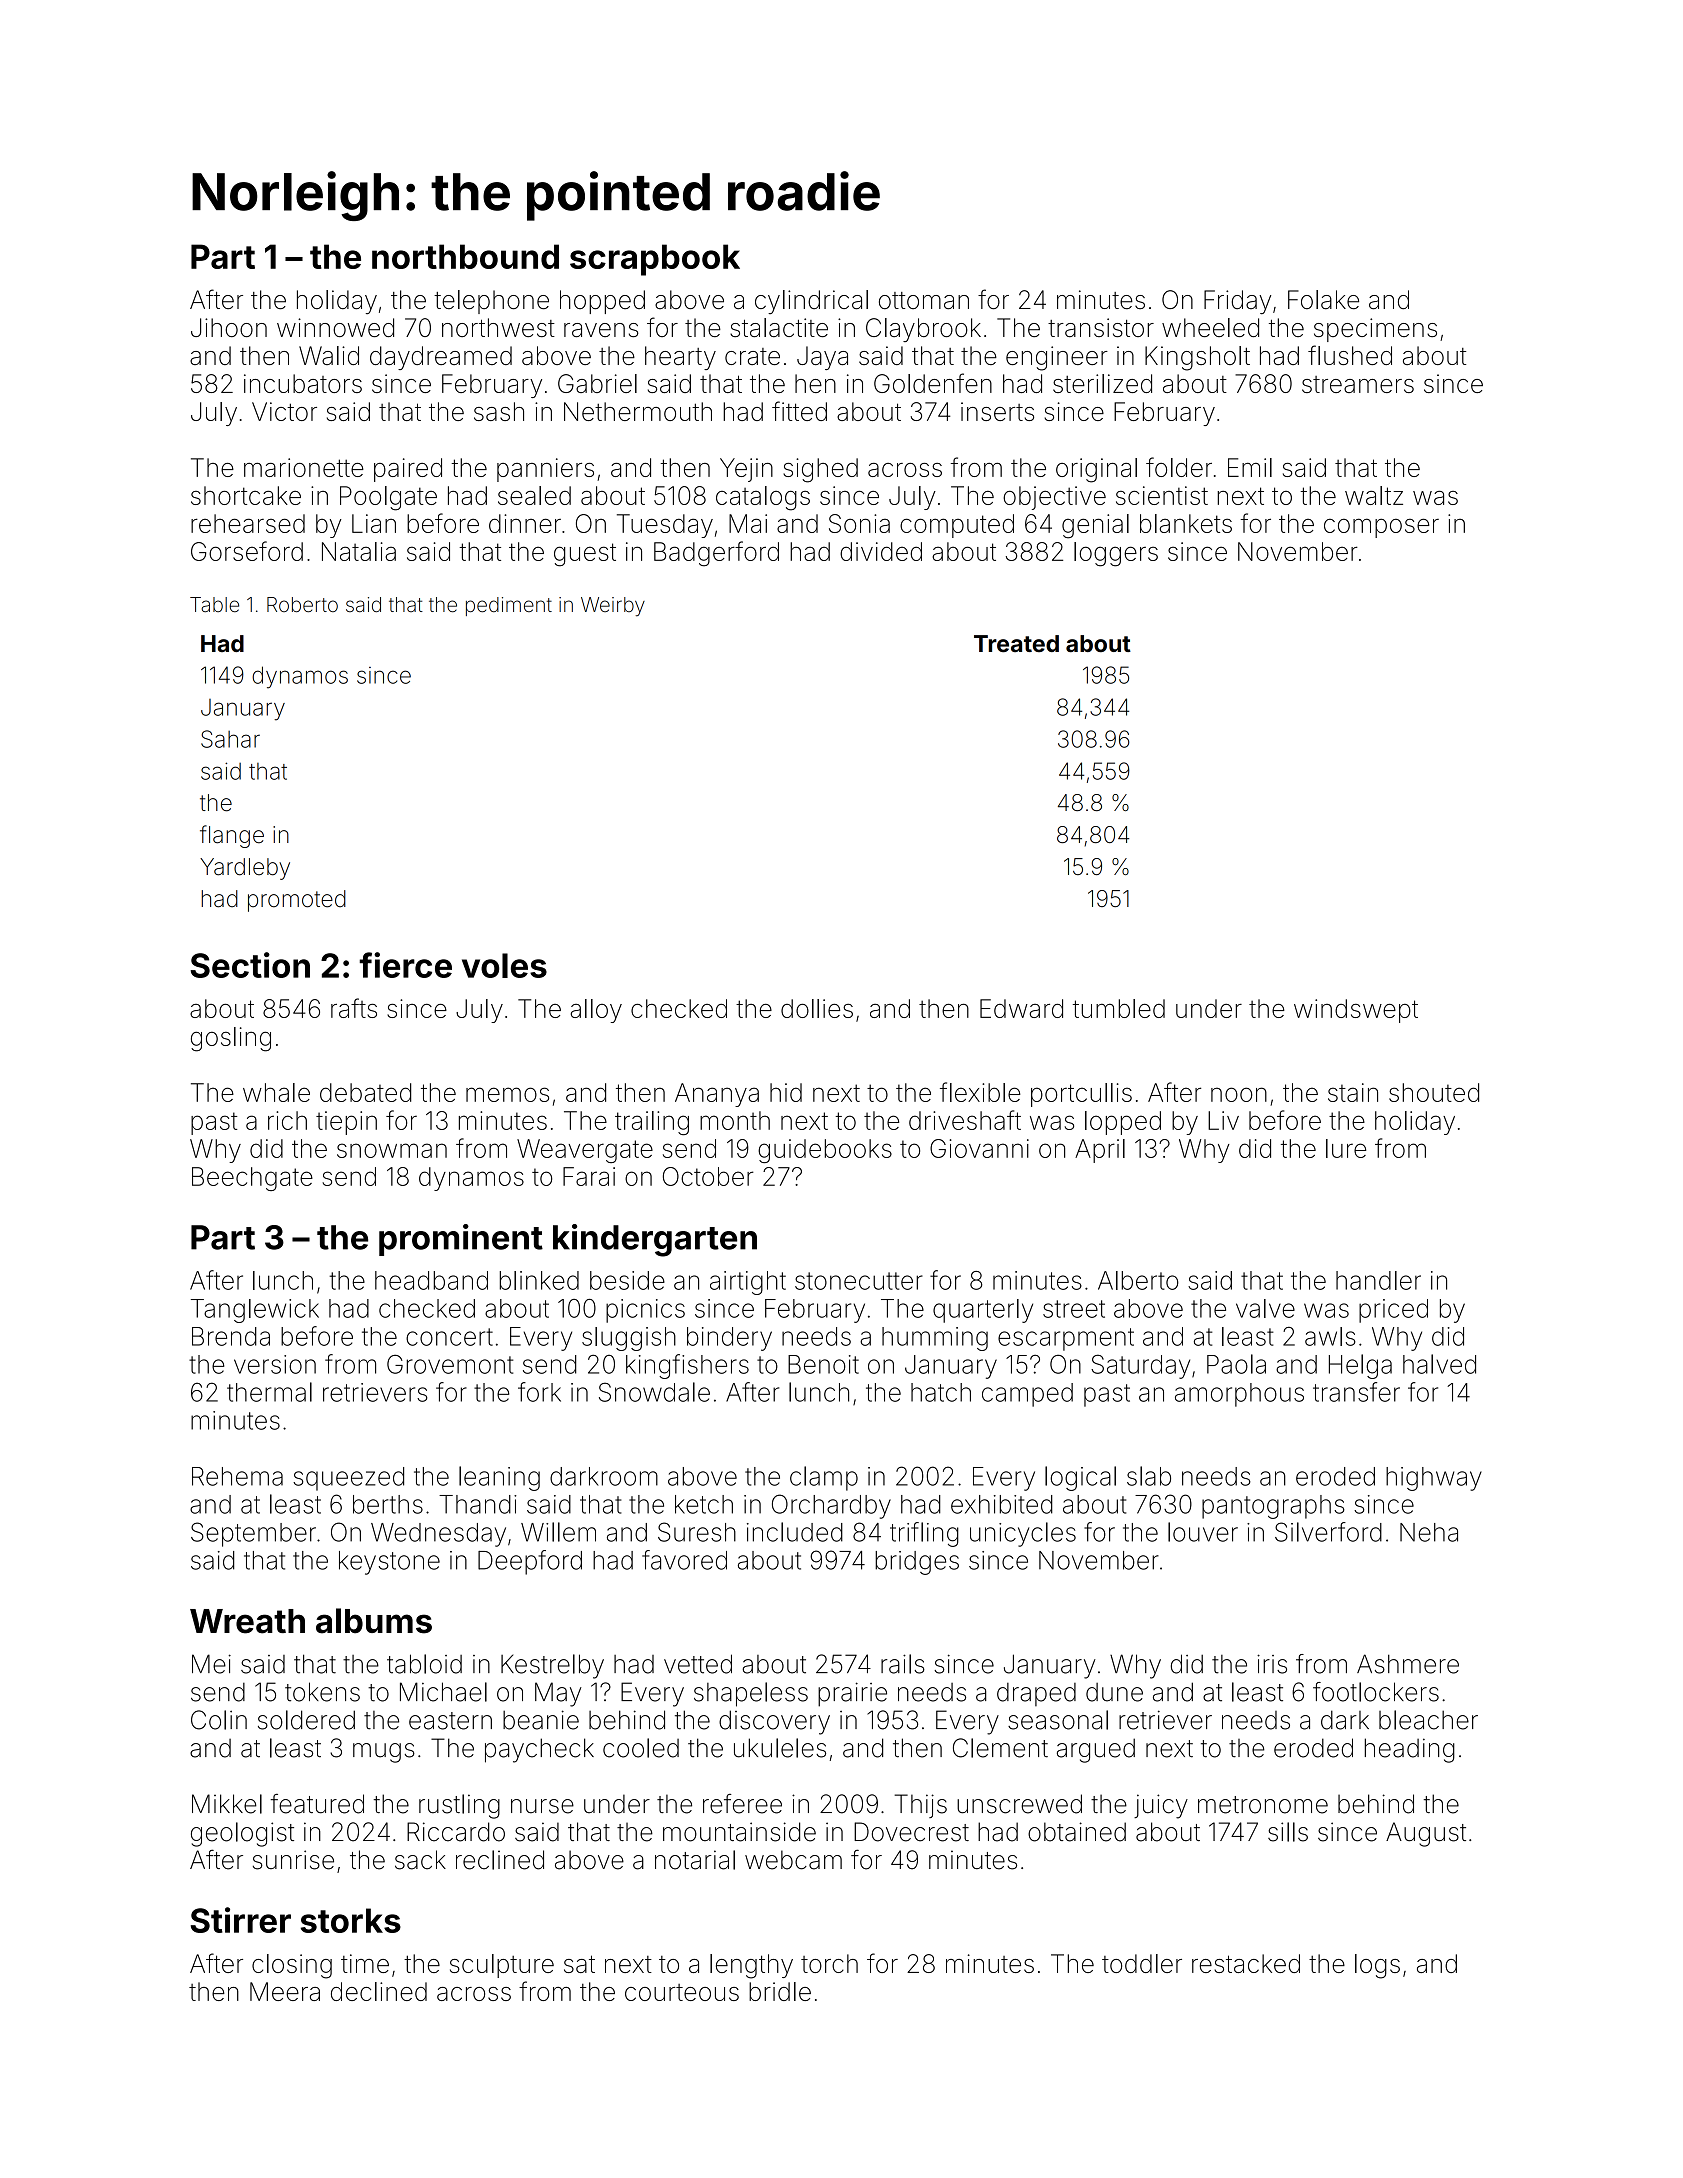 Image resolution: width=1683 pixels, height=2178 pixels. What do you see at coordinates (1375, 330) in the screenshot?
I see `specimens` at bounding box center [1375, 330].
